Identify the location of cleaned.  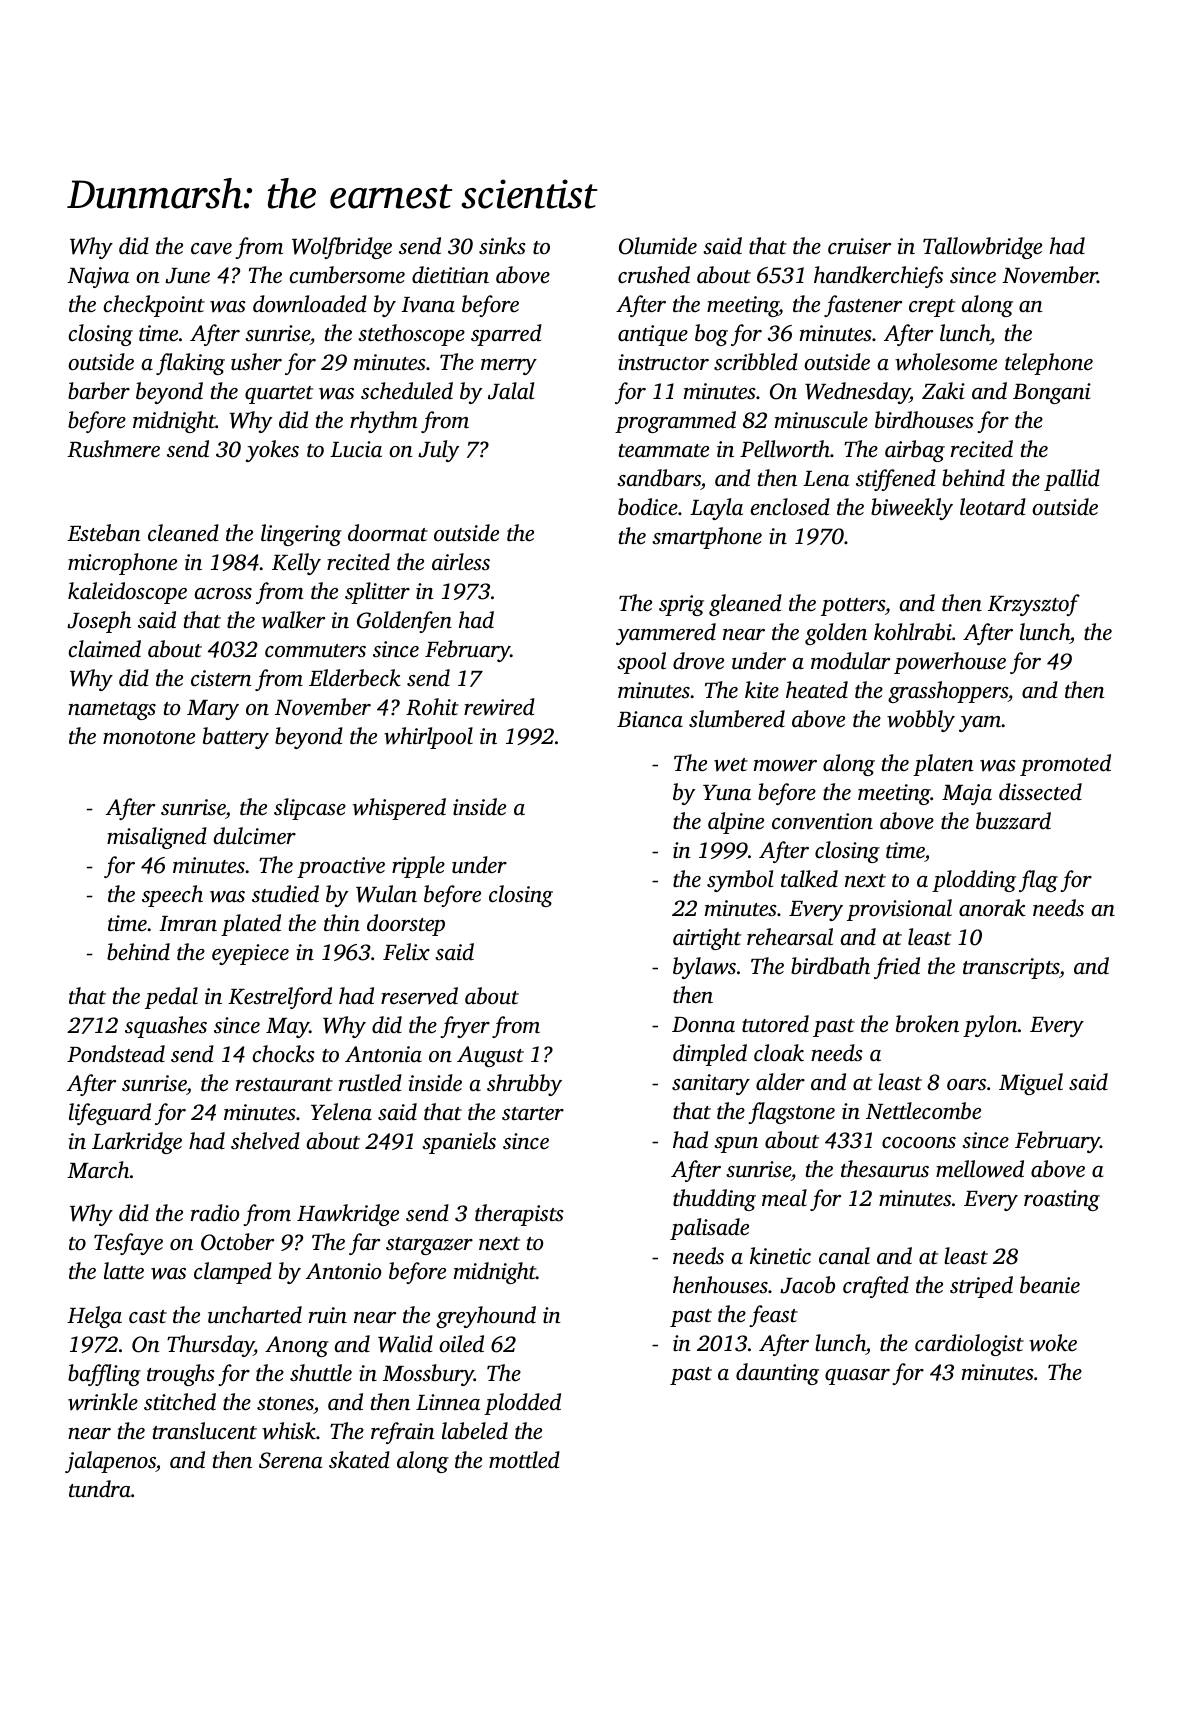
(183, 533).
